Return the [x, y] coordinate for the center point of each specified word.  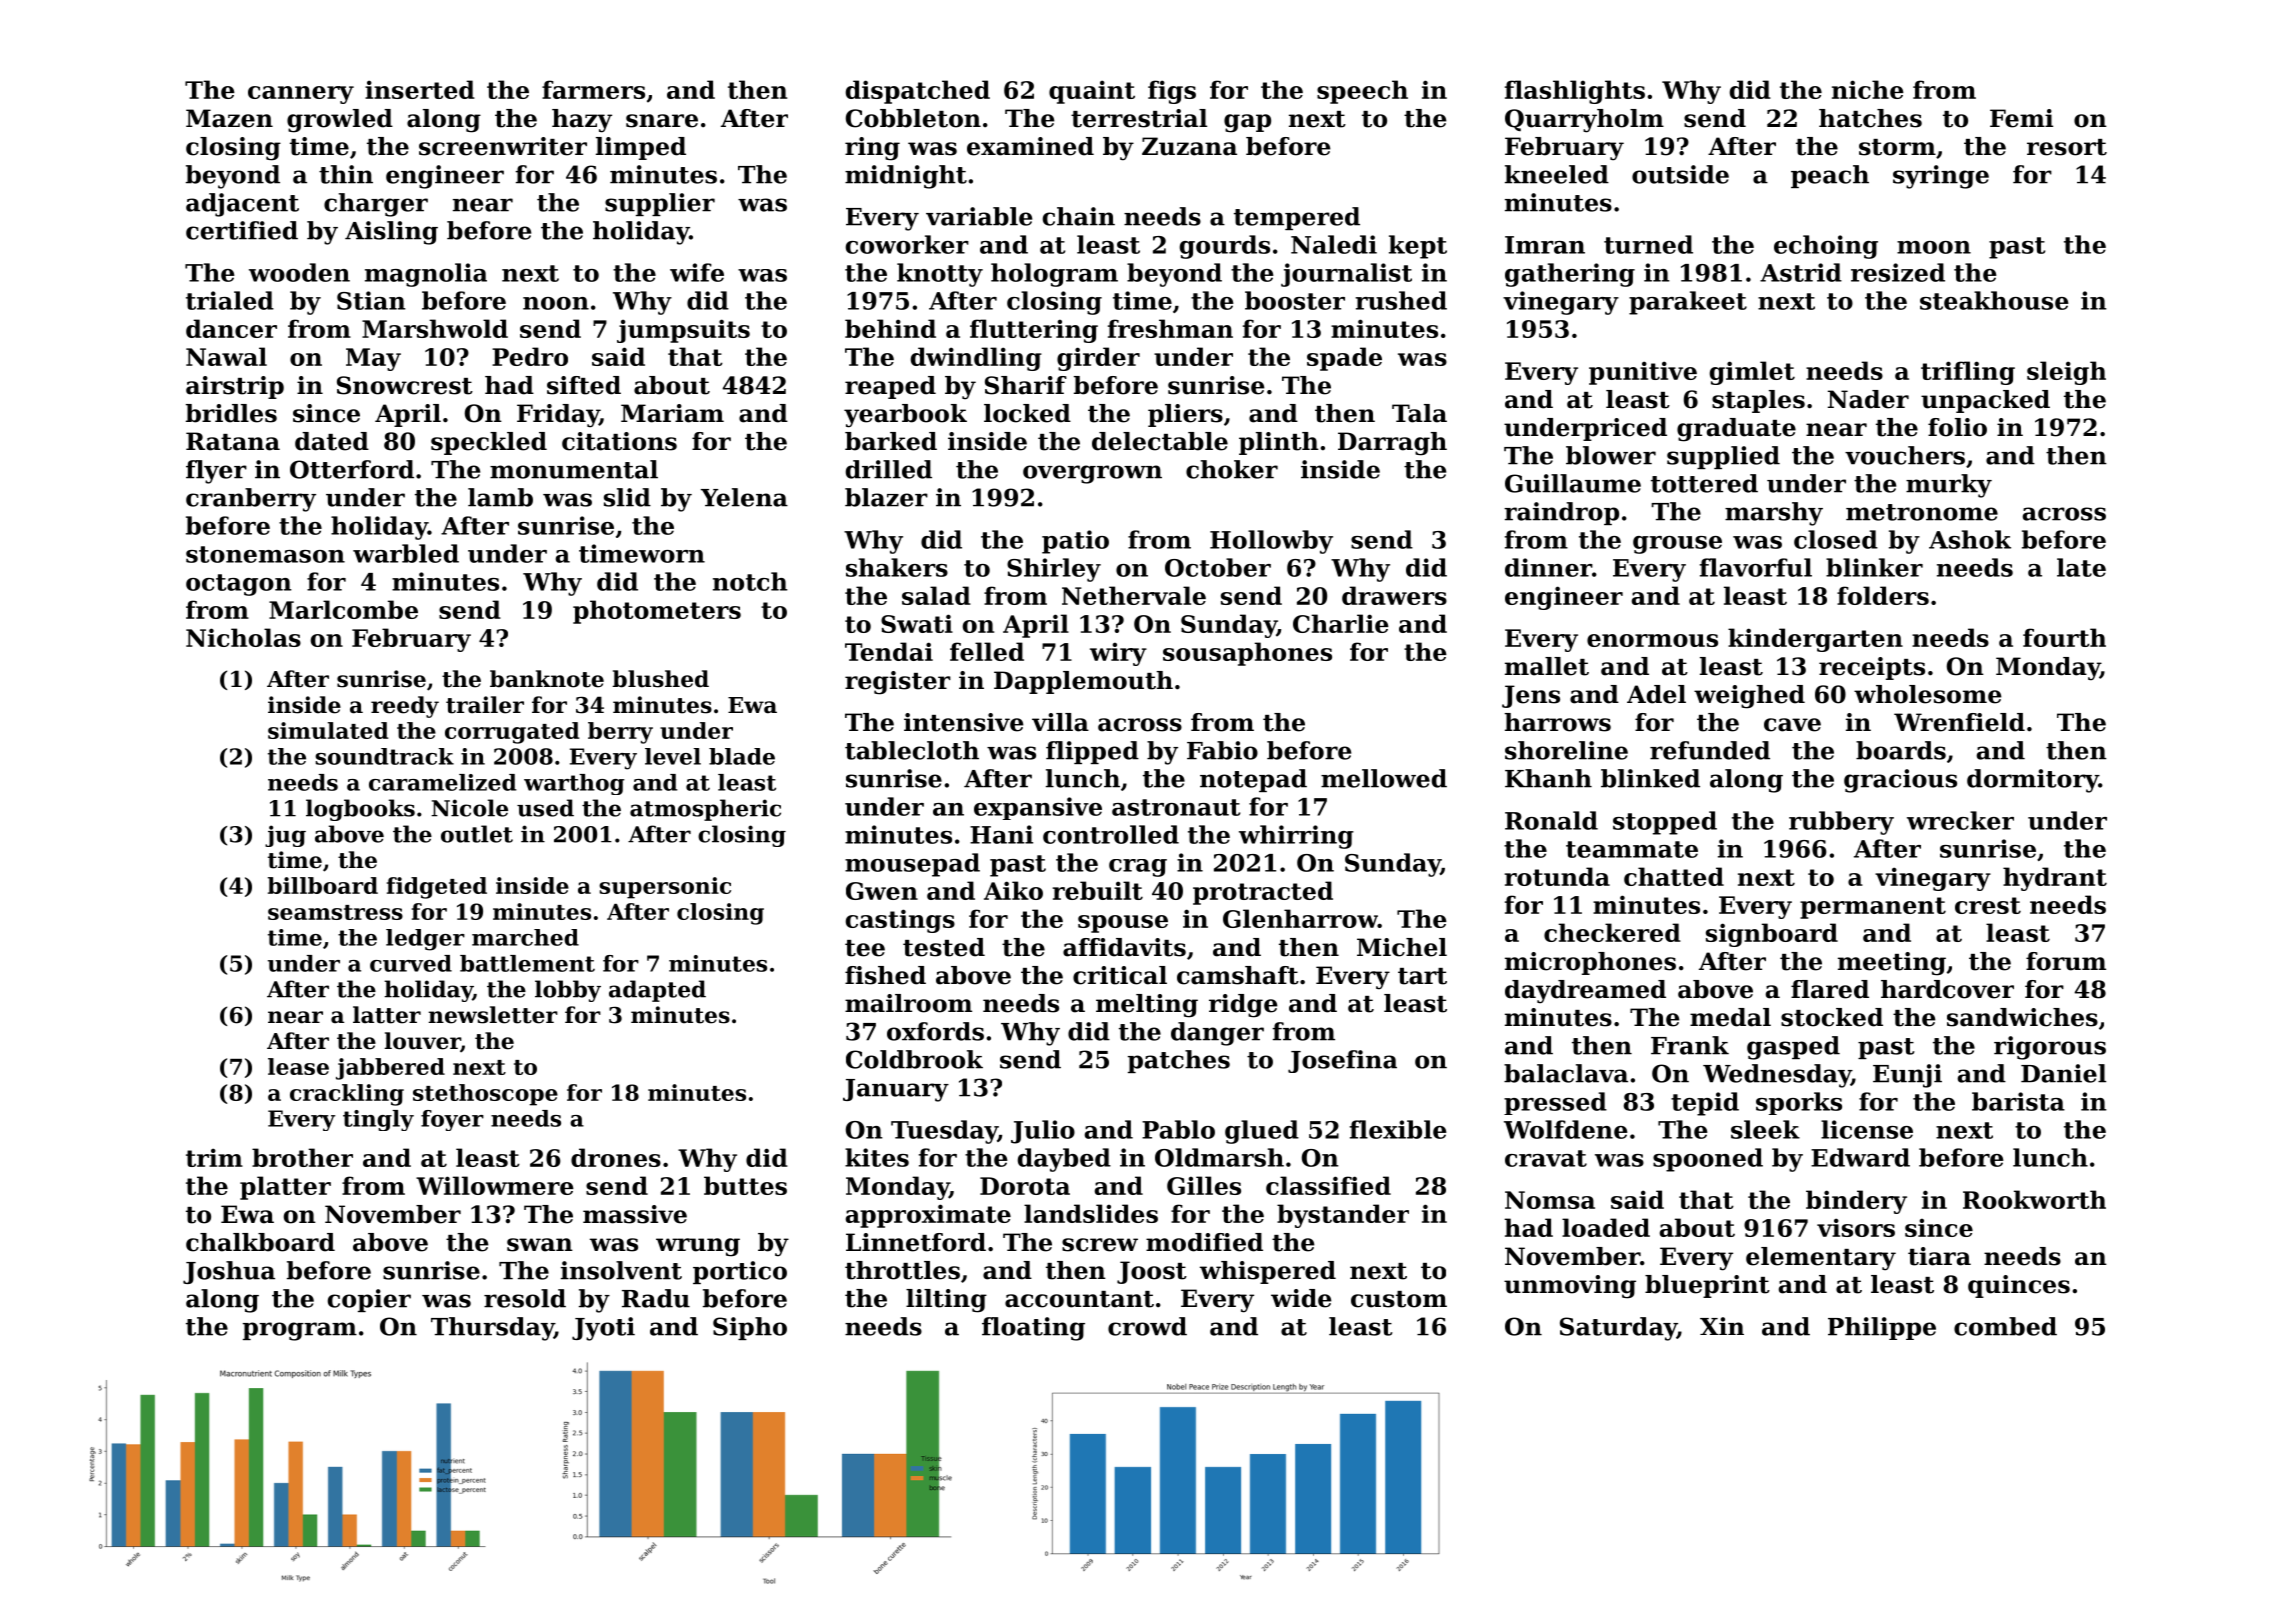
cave [1792, 725]
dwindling [976, 359]
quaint [1092, 92]
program [300, 1331]
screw [1100, 1245]
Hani [1001, 834]
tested [944, 947]
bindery [1856, 1202]
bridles [231, 413]
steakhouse [1994, 300]
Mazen [229, 118]
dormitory [2033, 781]
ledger [425, 940]
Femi [2021, 118]
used [545, 808]
